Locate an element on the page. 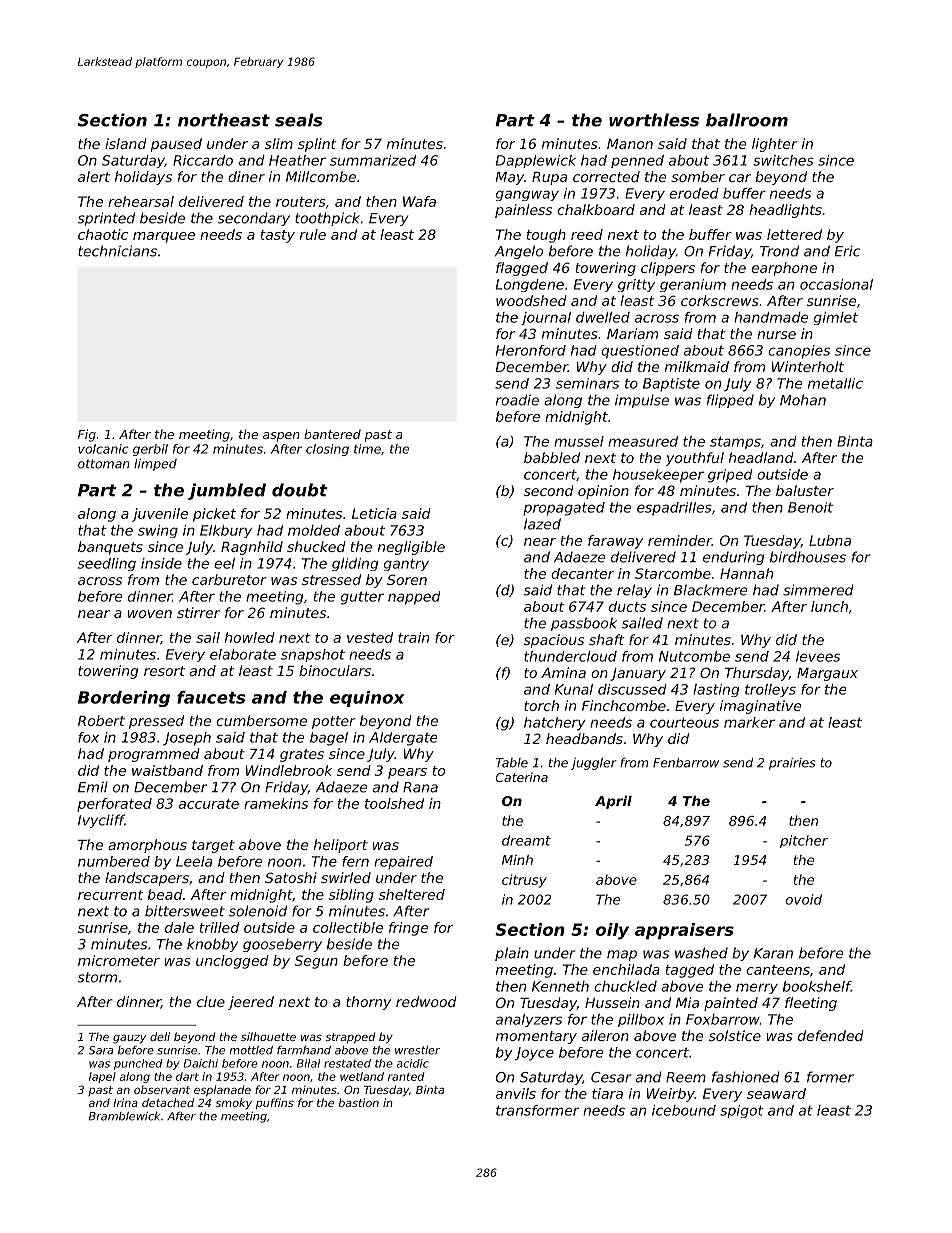  spigot is located at coordinates (742, 1111).
